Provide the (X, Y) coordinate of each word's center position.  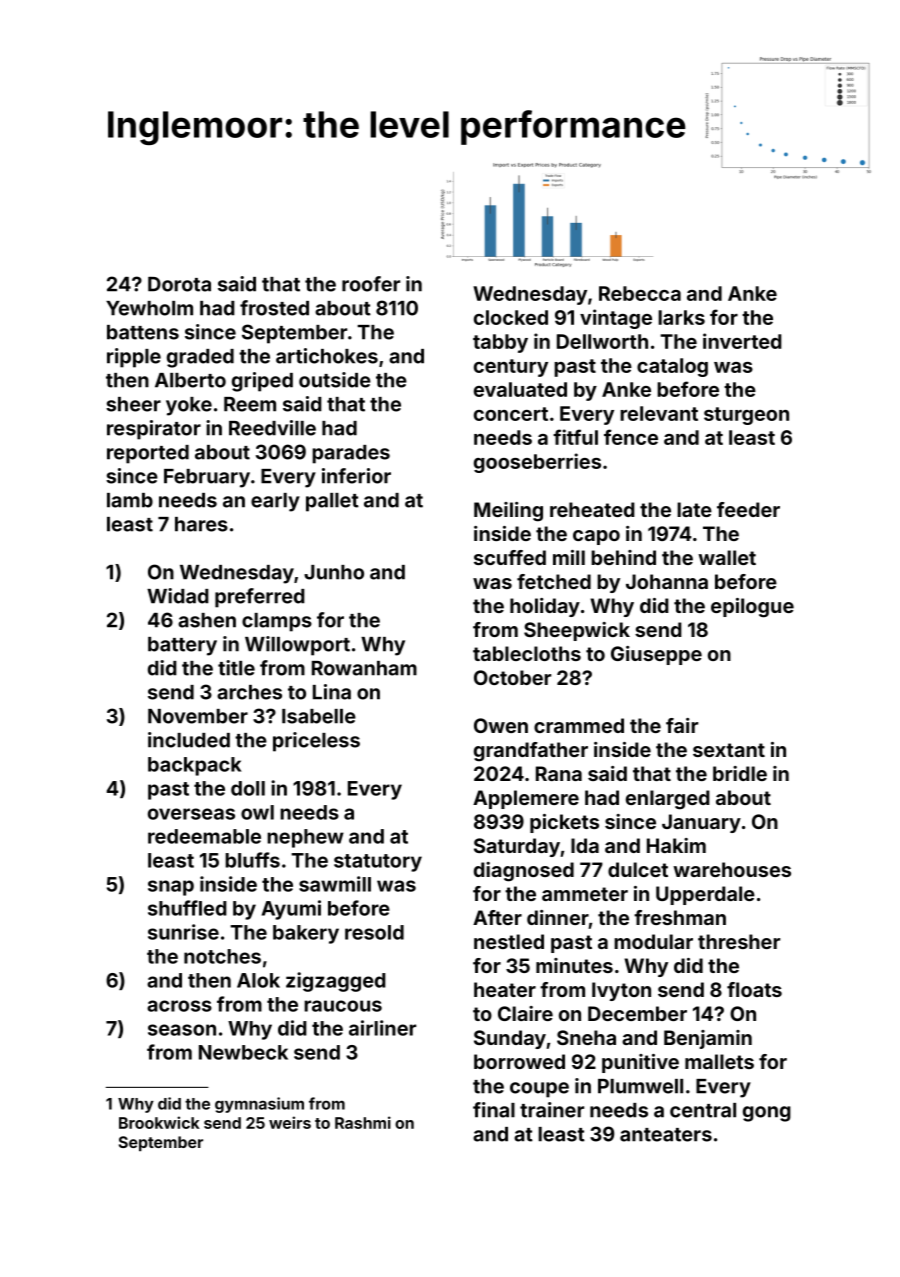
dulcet (638, 869)
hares (201, 524)
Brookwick (159, 1122)
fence (631, 437)
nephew (305, 838)
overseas (191, 814)
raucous (343, 1006)
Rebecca (640, 293)
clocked (511, 317)
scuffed (510, 557)
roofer (371, 284)
